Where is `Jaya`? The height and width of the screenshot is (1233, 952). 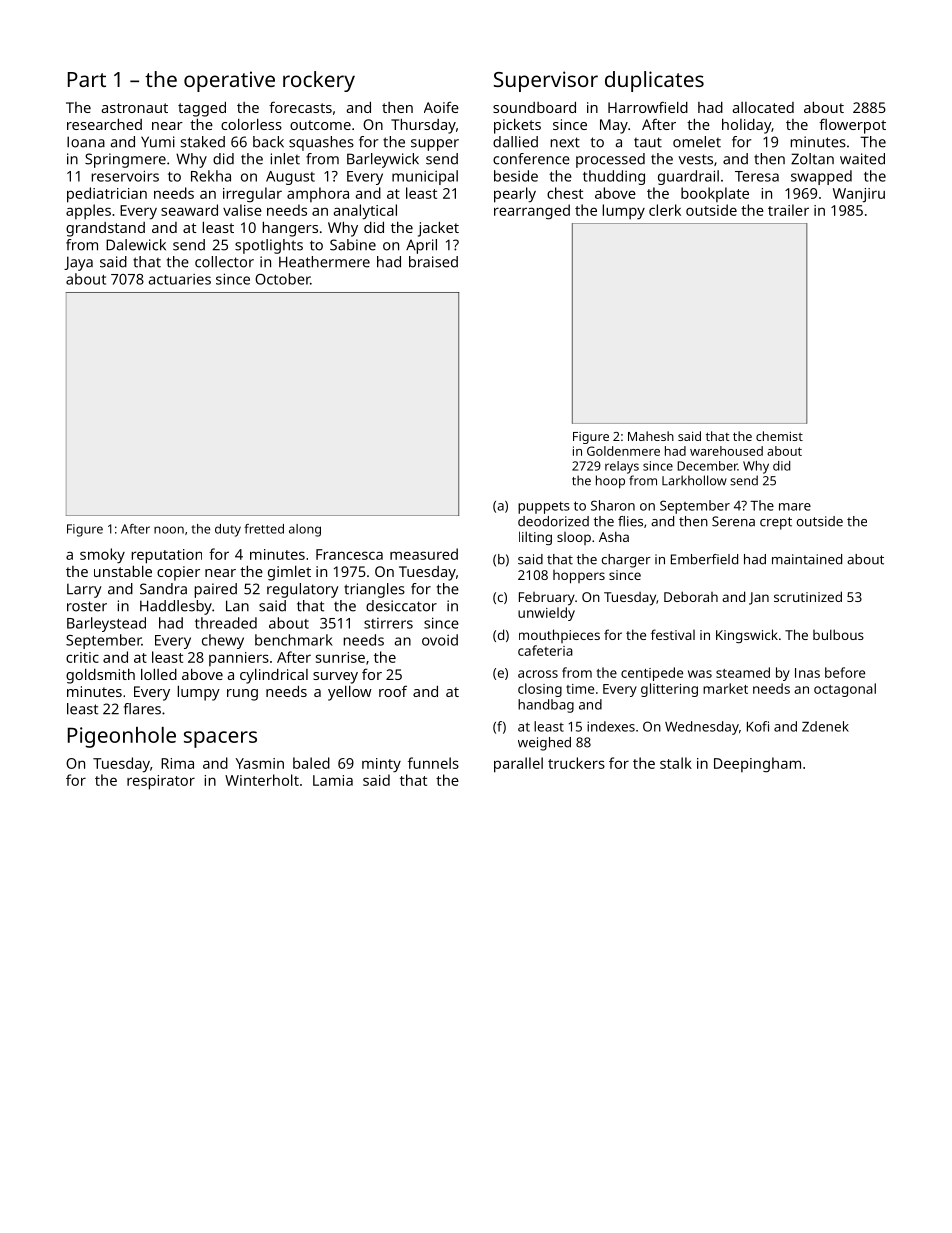 Jaya is located at coordinates (78, 263).
